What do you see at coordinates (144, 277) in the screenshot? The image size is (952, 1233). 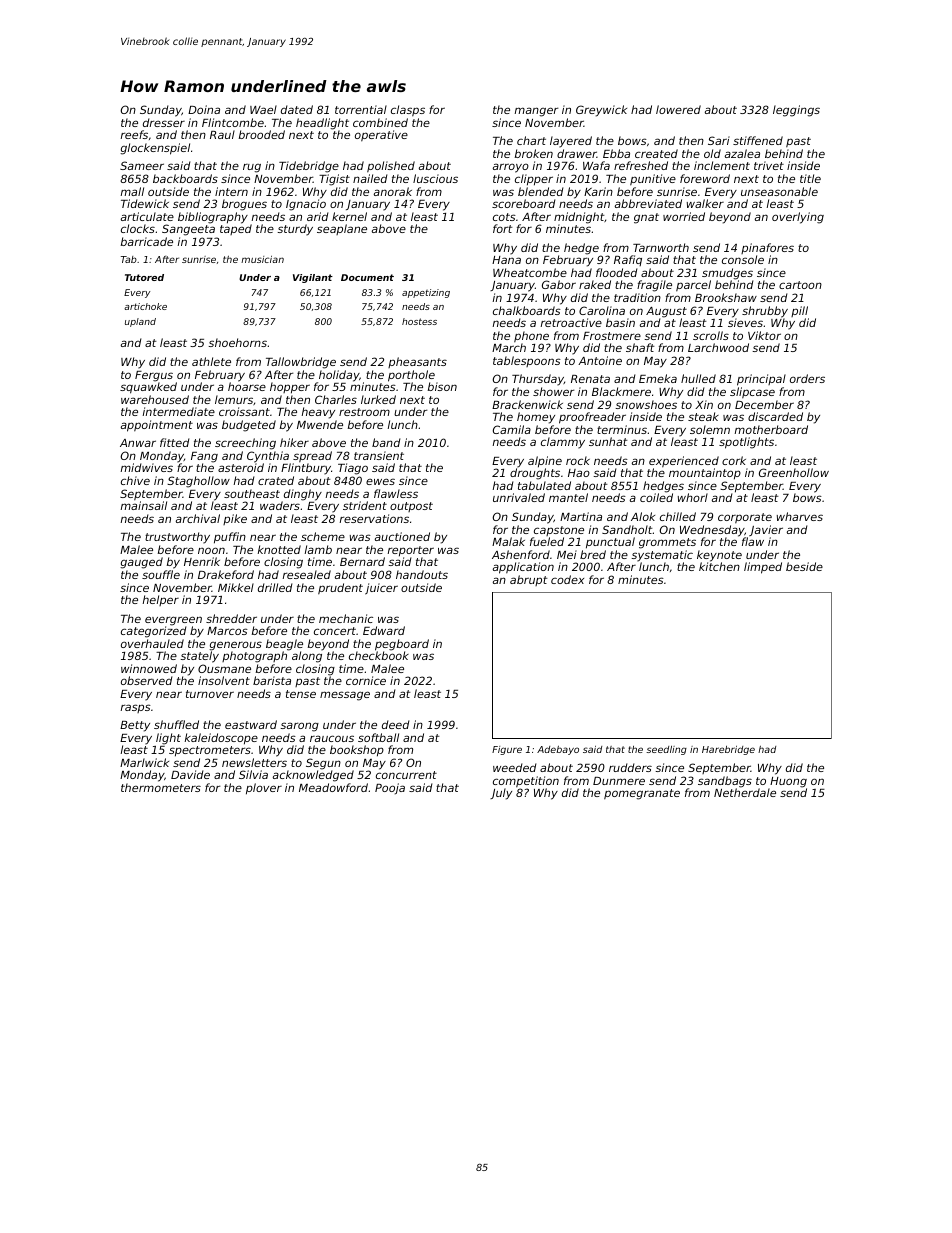 I see `Tutored` at bounding box center [144, 277].
